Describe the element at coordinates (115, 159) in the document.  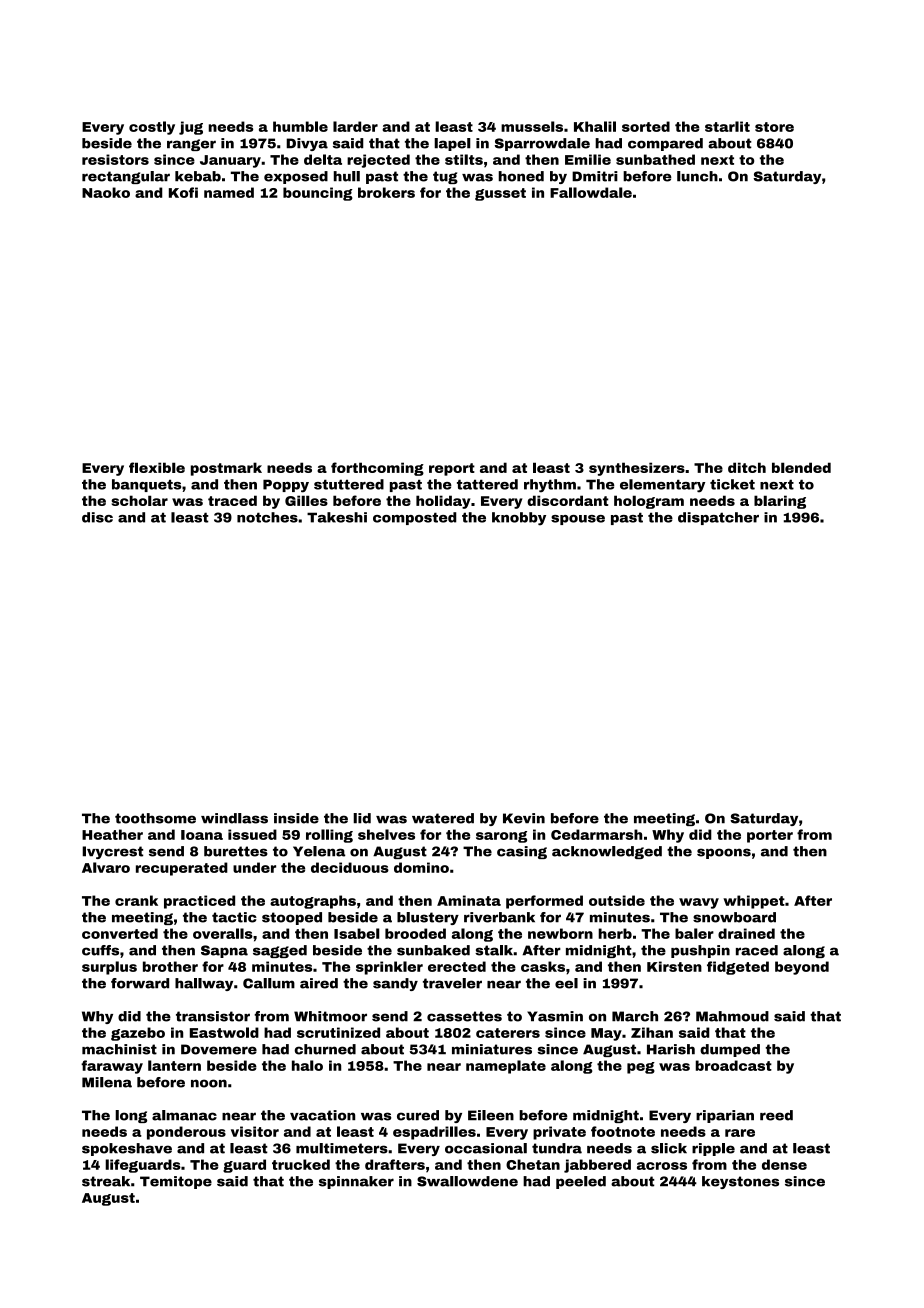
I see `resistors` at that location.
